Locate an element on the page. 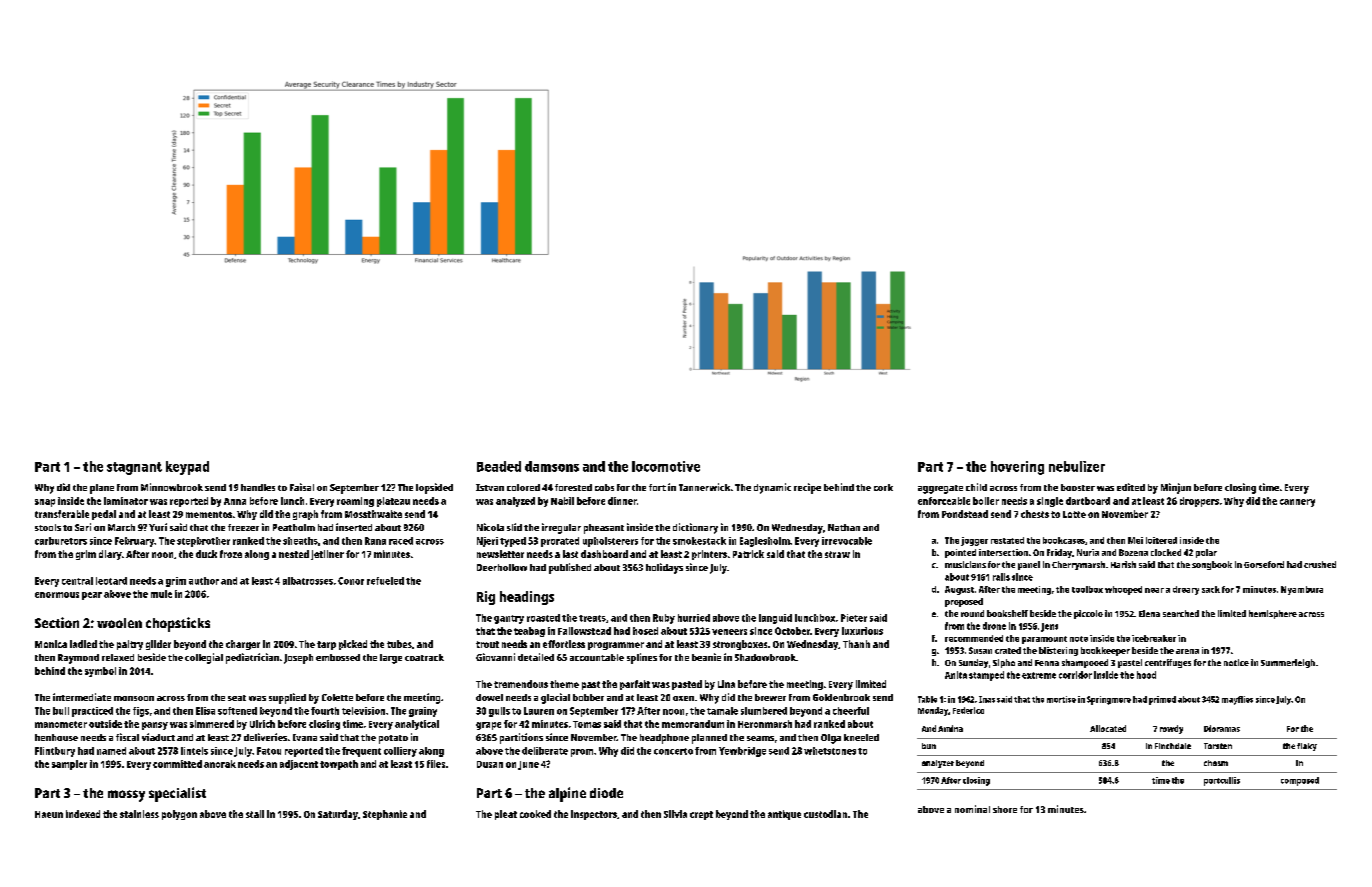 This image has height=887, width=1372. Dioramas is located at coordinates (1222, 728).
